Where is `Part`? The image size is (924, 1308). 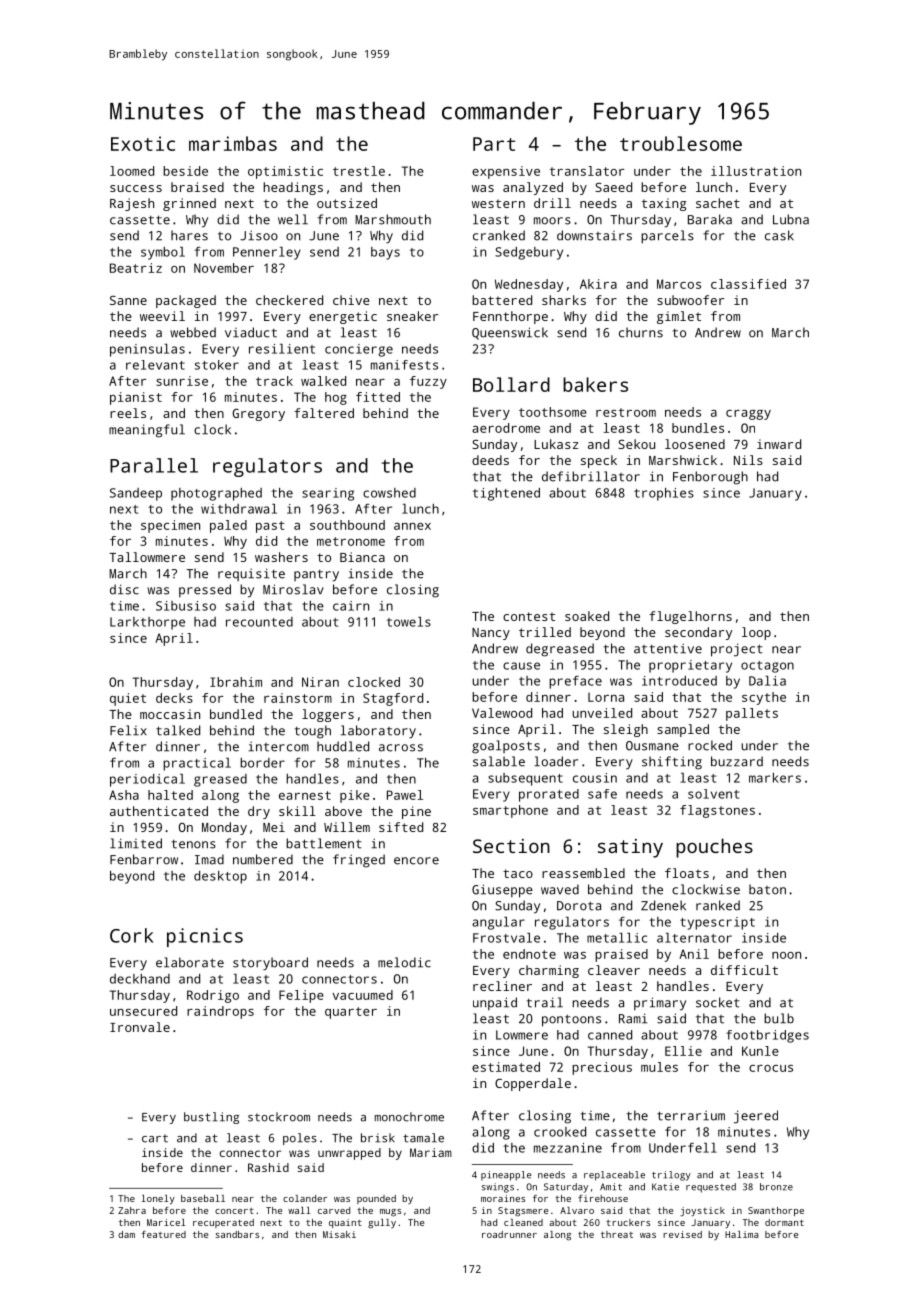
Part is located at coordinates (494, 144).
